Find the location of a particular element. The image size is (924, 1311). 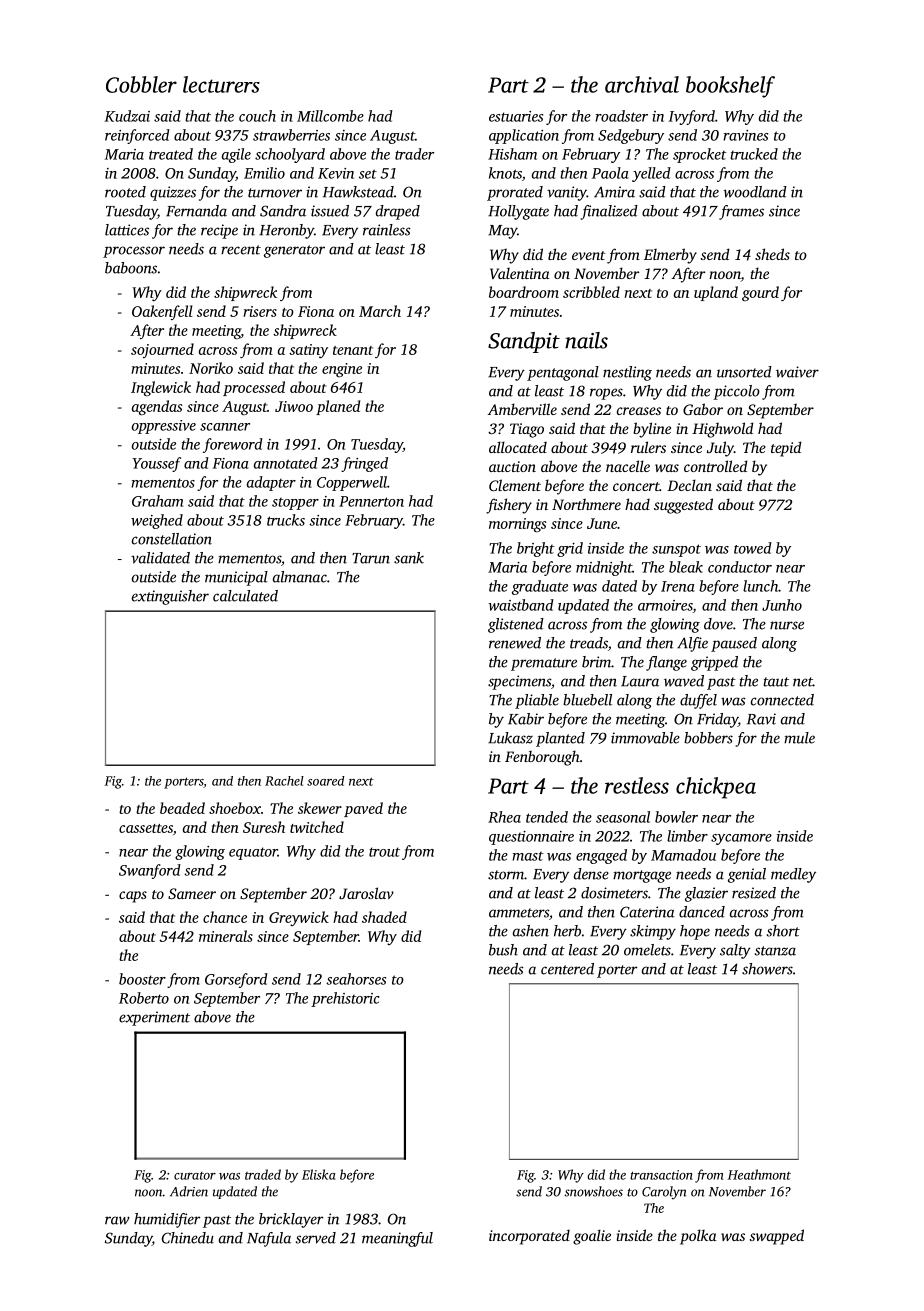

waistband is located at coordinates (521, 605).
